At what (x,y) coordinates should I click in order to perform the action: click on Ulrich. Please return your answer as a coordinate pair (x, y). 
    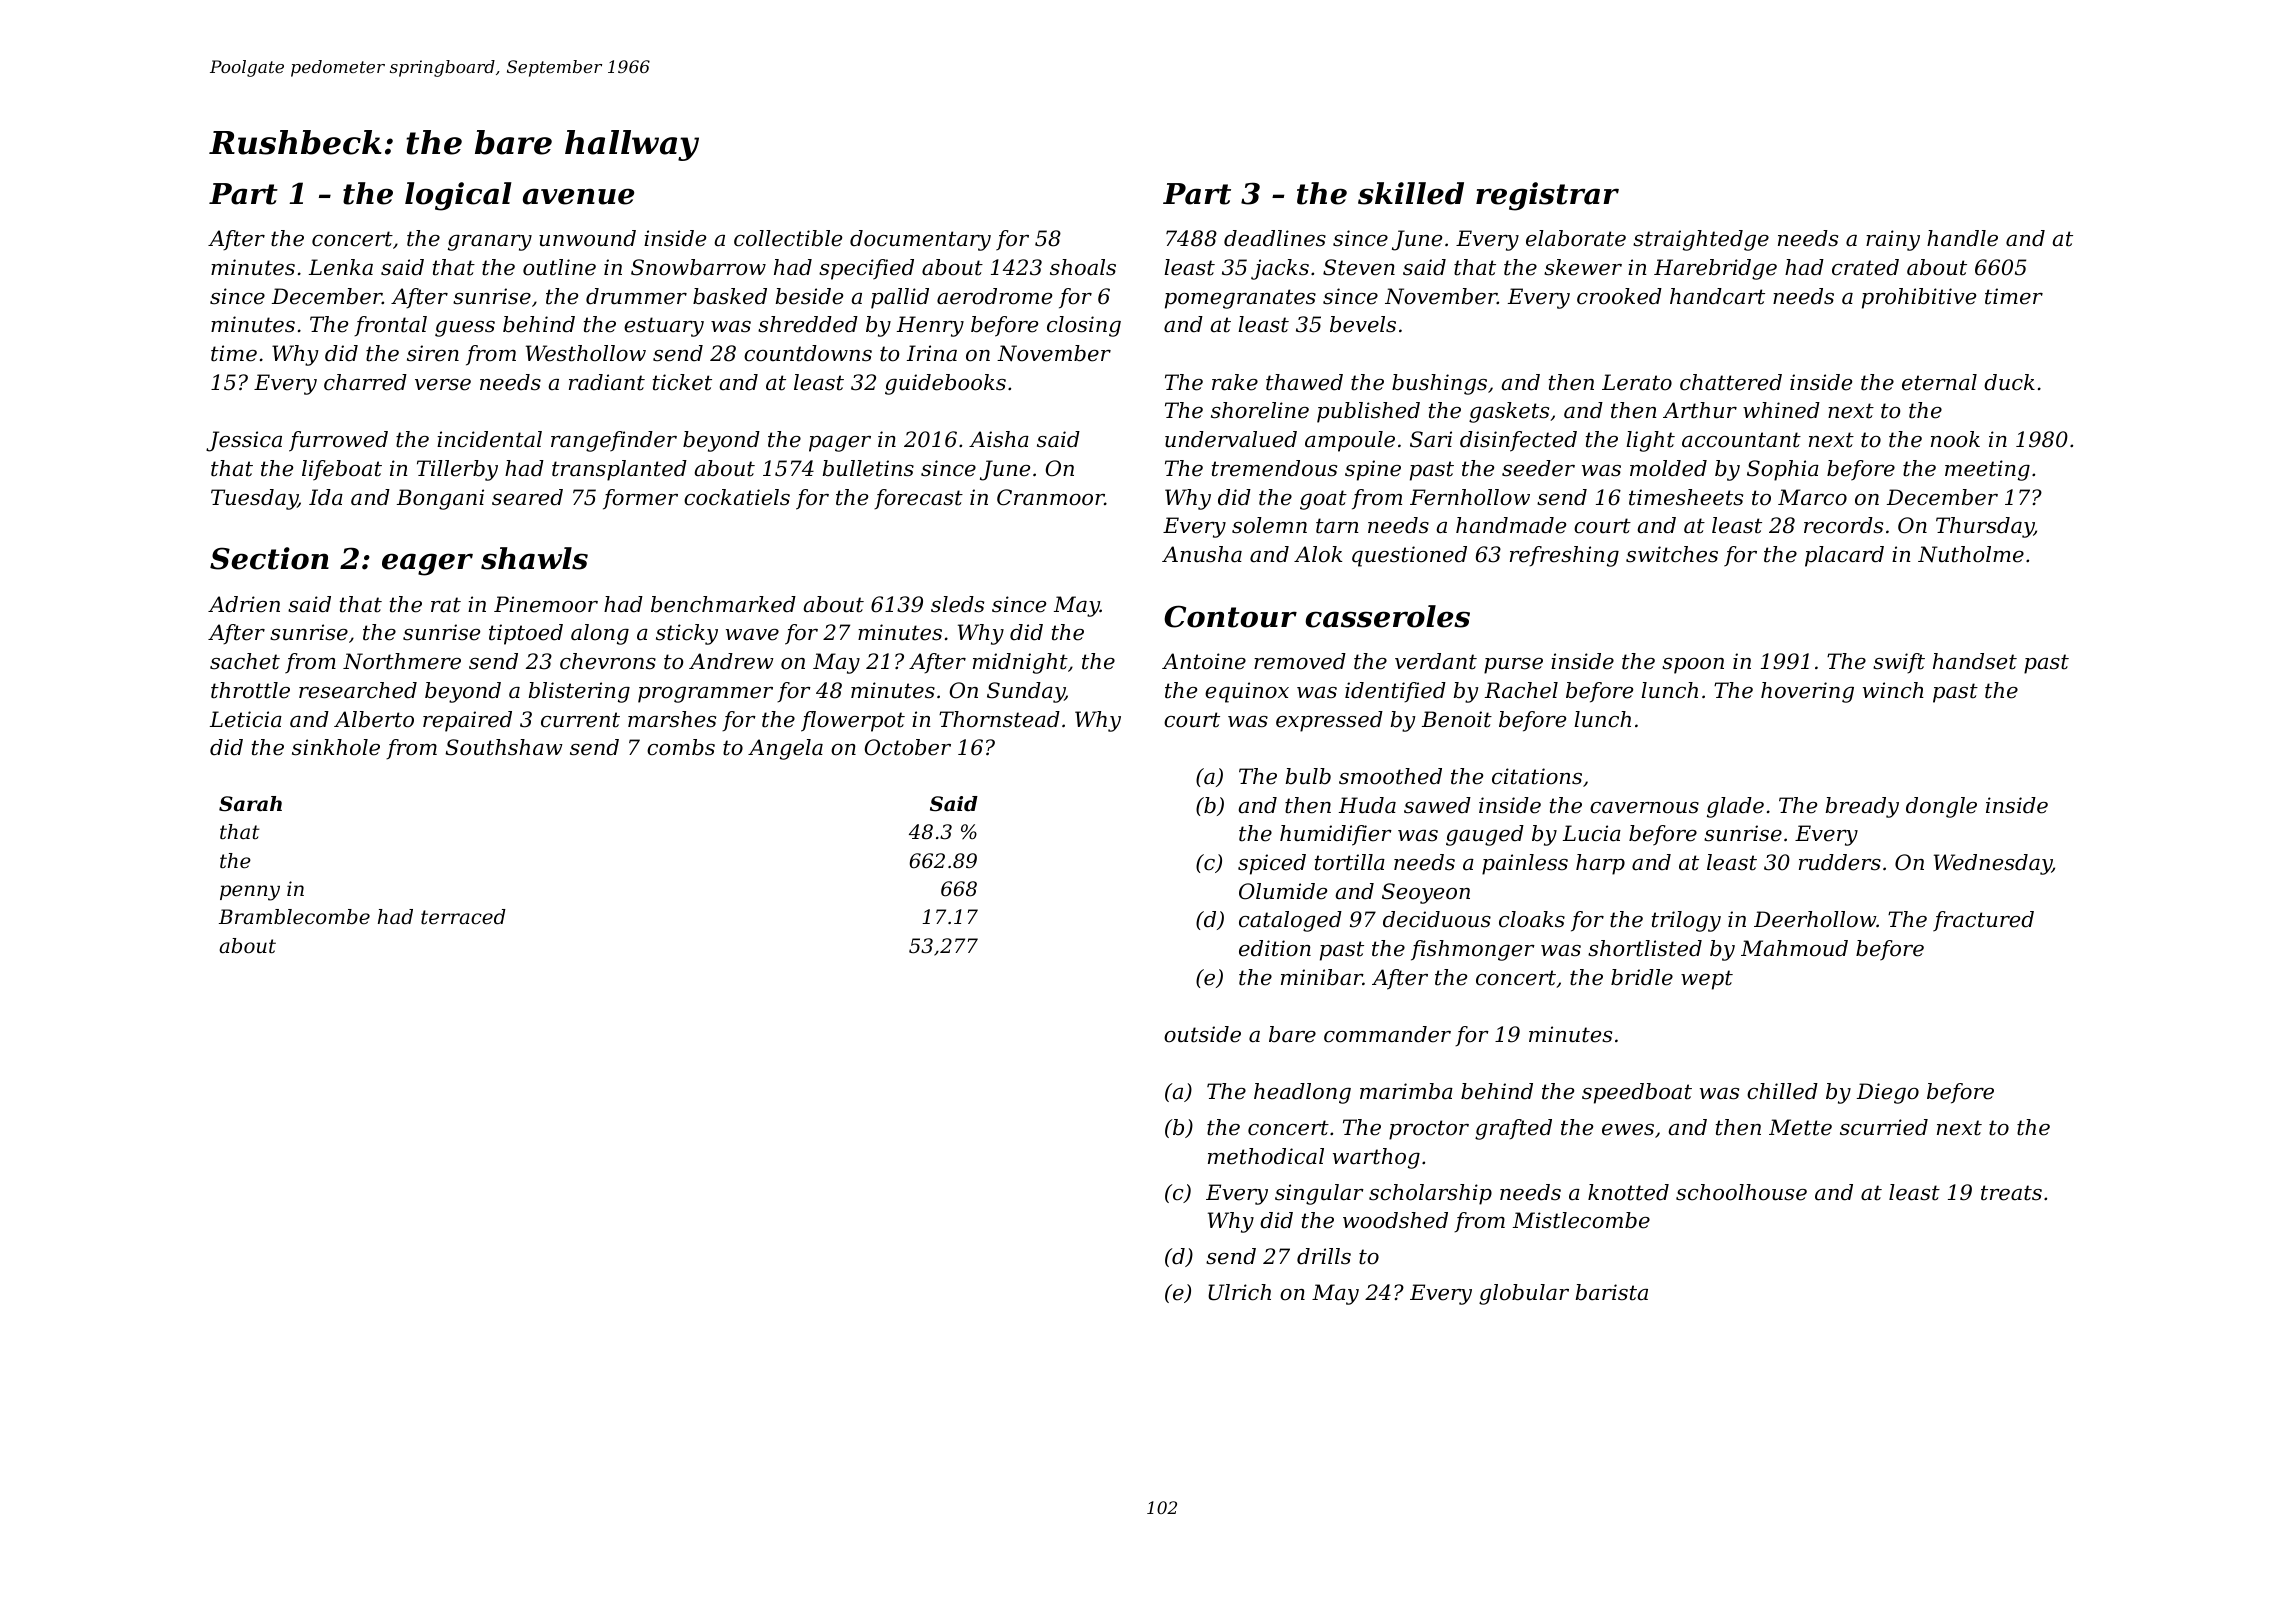
    Looking at the image, I should click on (1239, 1292).
